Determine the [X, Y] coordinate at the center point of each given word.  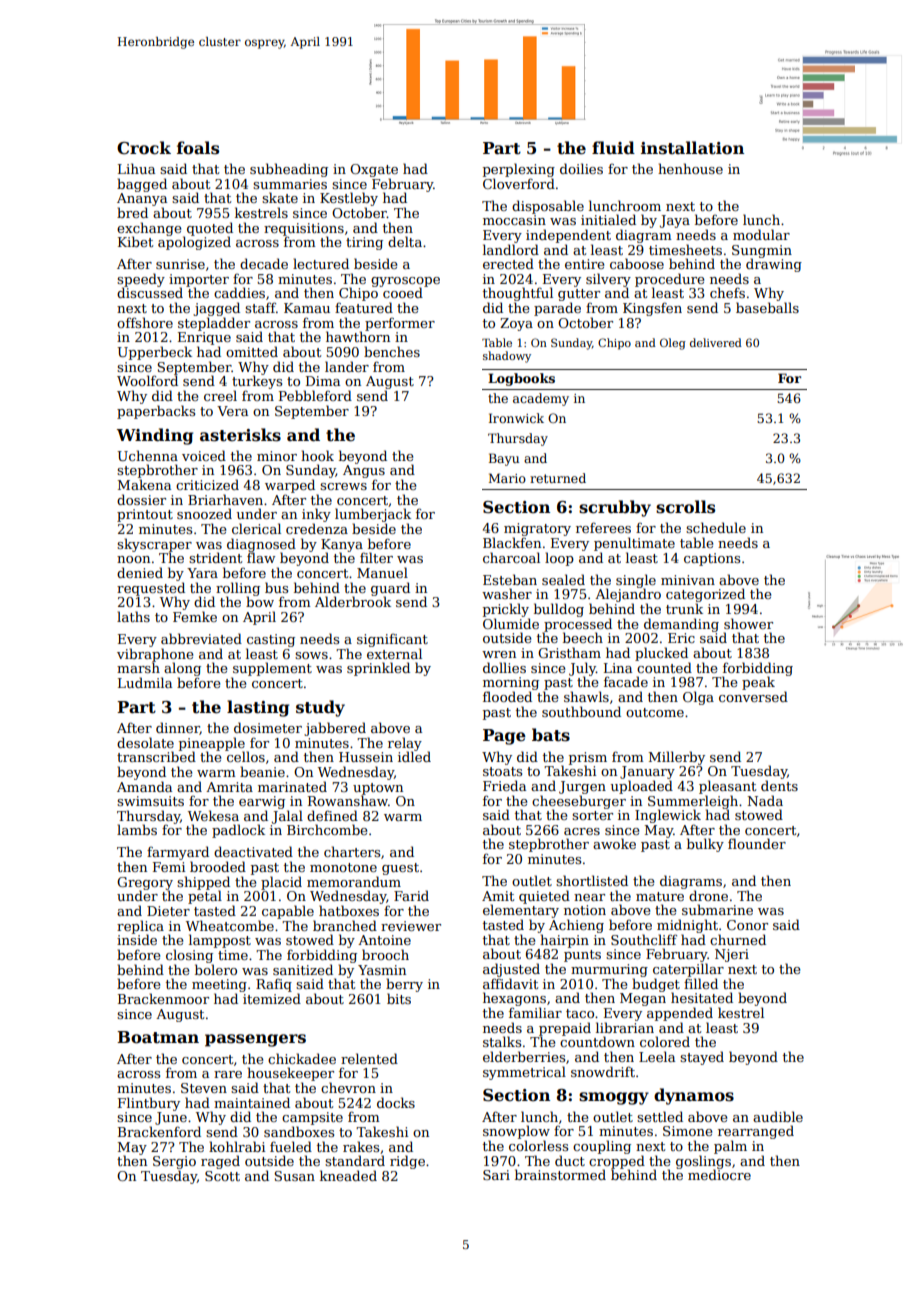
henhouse [690, 168]
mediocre [719, 1174]
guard [390, 589]
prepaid [565, 1029]
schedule [716, 527]
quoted [210, 229]
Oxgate [374, 170]
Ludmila [145, 682]
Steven [204, 1088]
